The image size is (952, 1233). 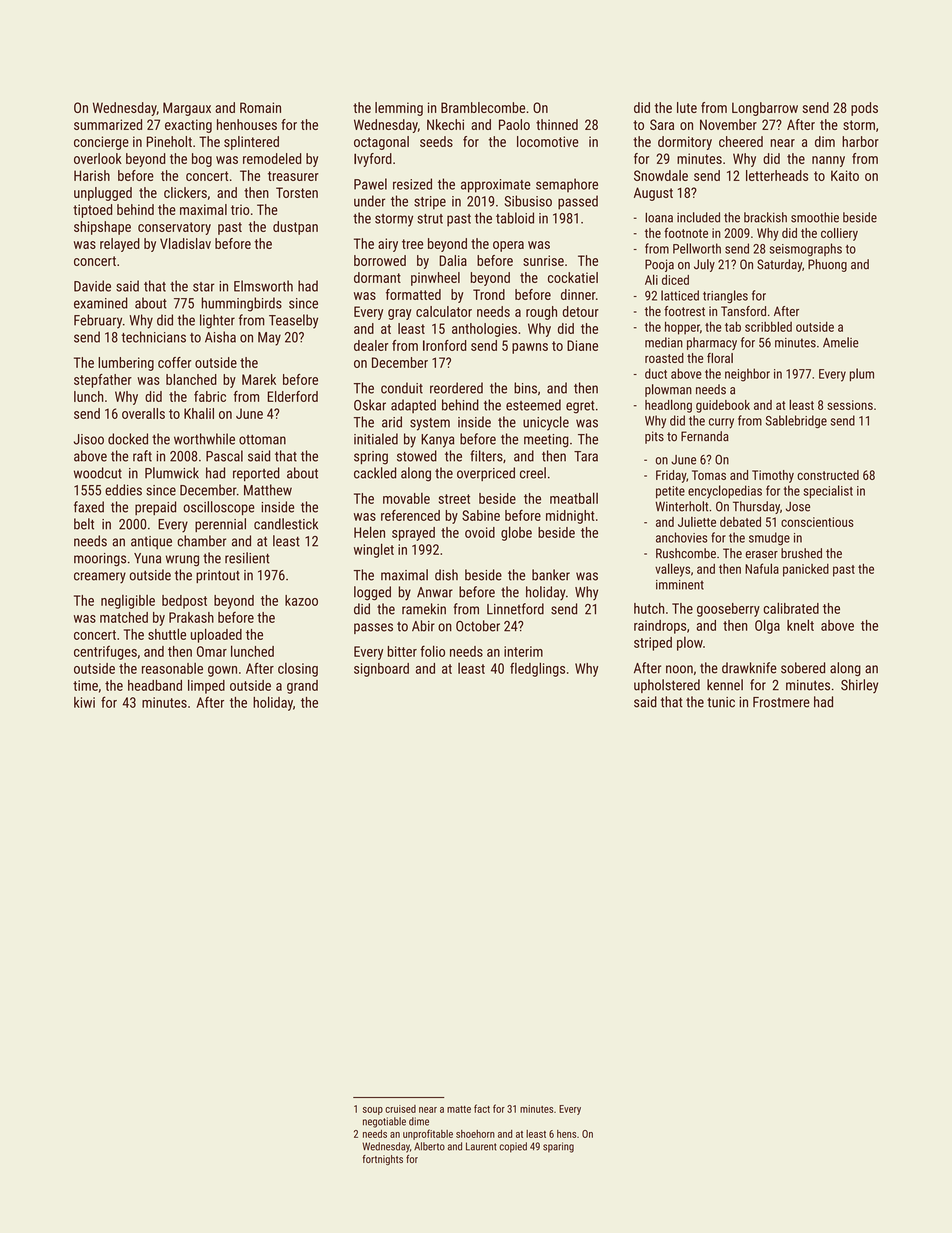 What do you see at coordinates (803, 668) in the screenshot?
I see `sobered` at bounding box center [803, 668].
